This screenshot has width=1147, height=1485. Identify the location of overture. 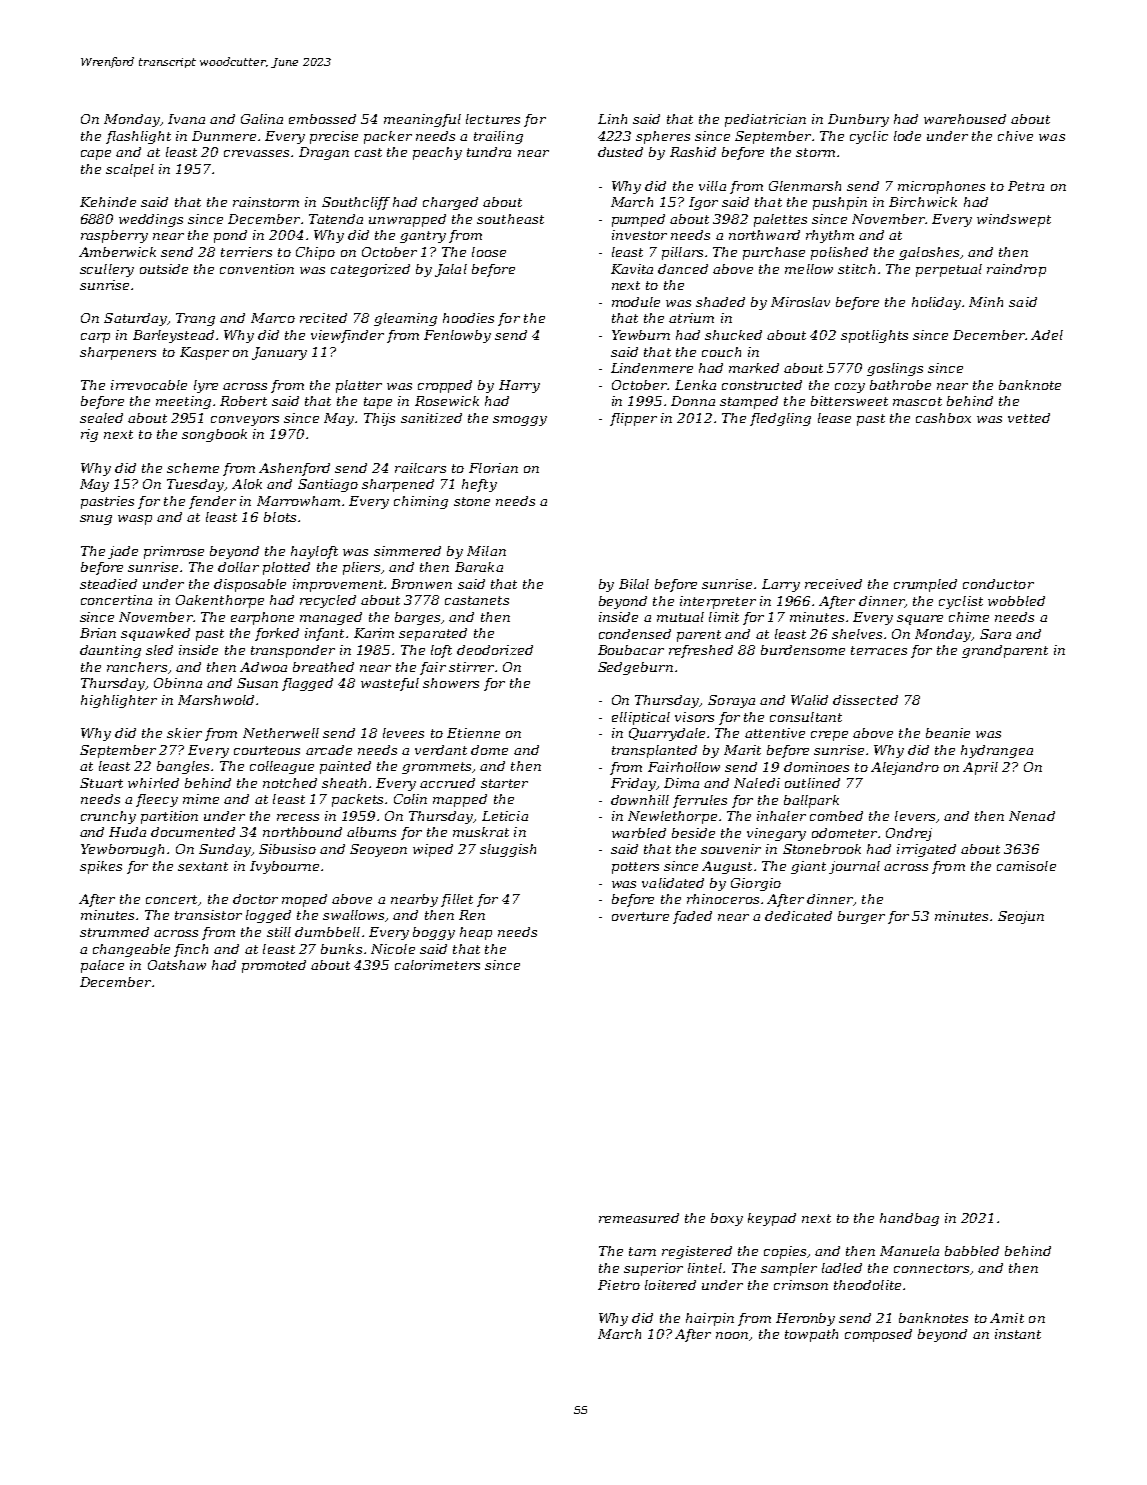
(640, 916).
